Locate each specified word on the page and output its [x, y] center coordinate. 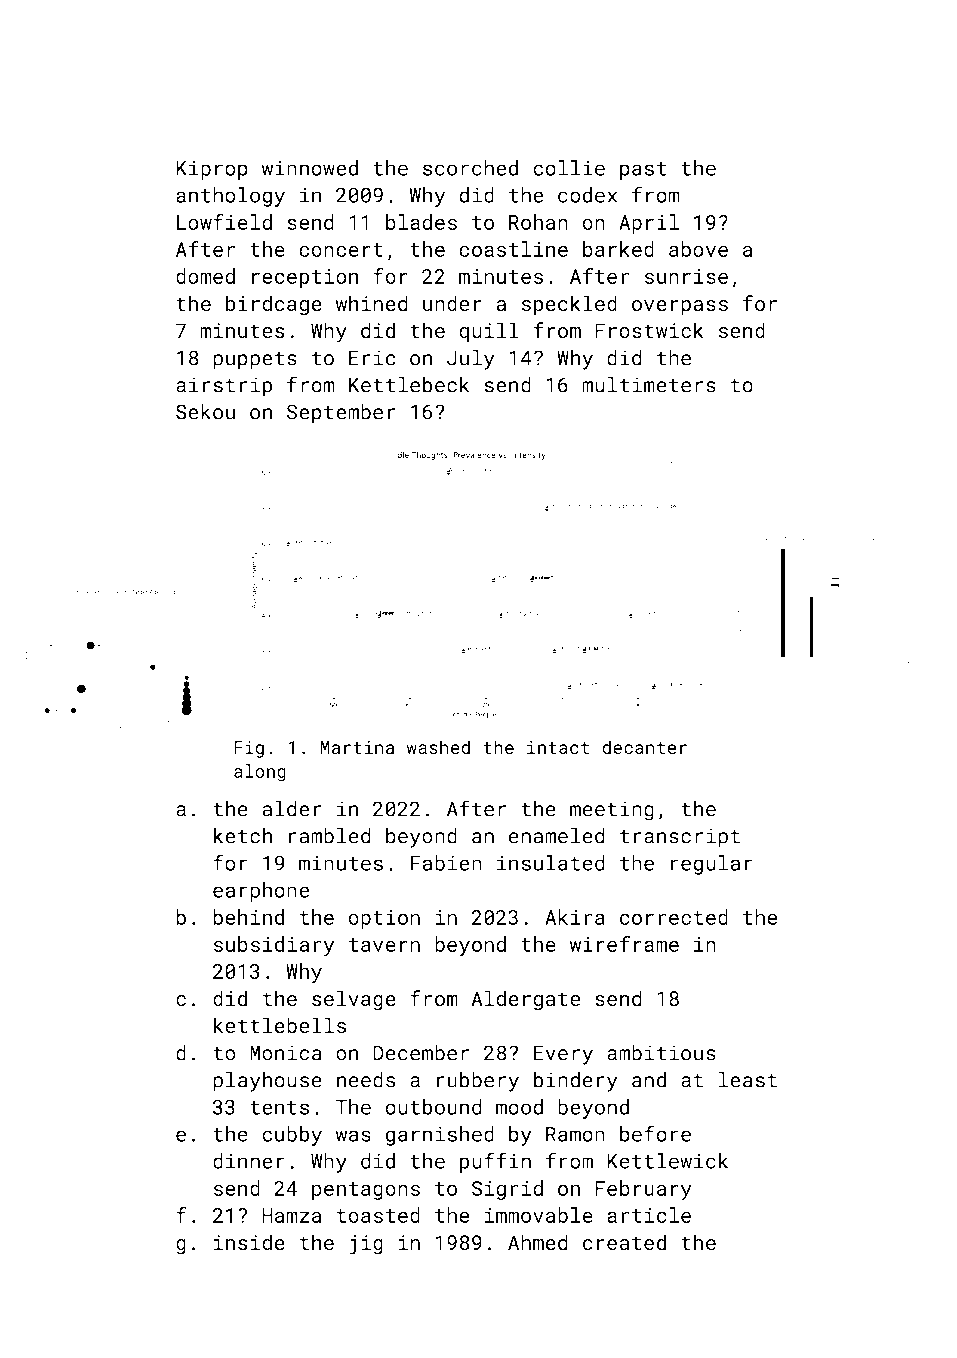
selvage [354, 1000]
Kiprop [212, 170]
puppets [255, 360]
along [260, 773]
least [748, 1079]
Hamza [291, 1215]
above [698, 249]
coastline [513, 249]
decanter [644, 747]
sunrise [686, 276]
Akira [575, 917]
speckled [569, 305]
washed [438, 747]
